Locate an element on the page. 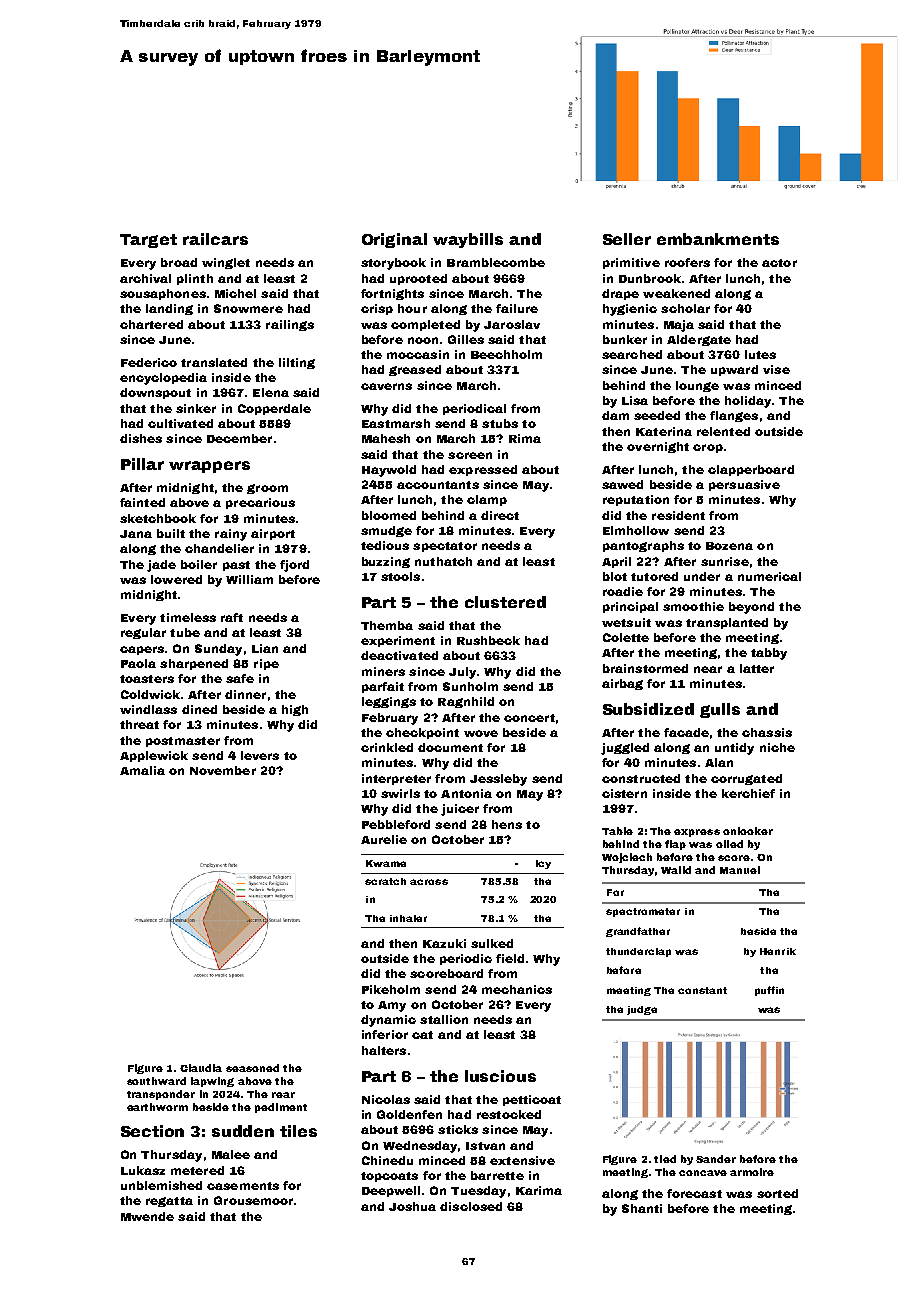  latter is located at coordinates (757, 668).
